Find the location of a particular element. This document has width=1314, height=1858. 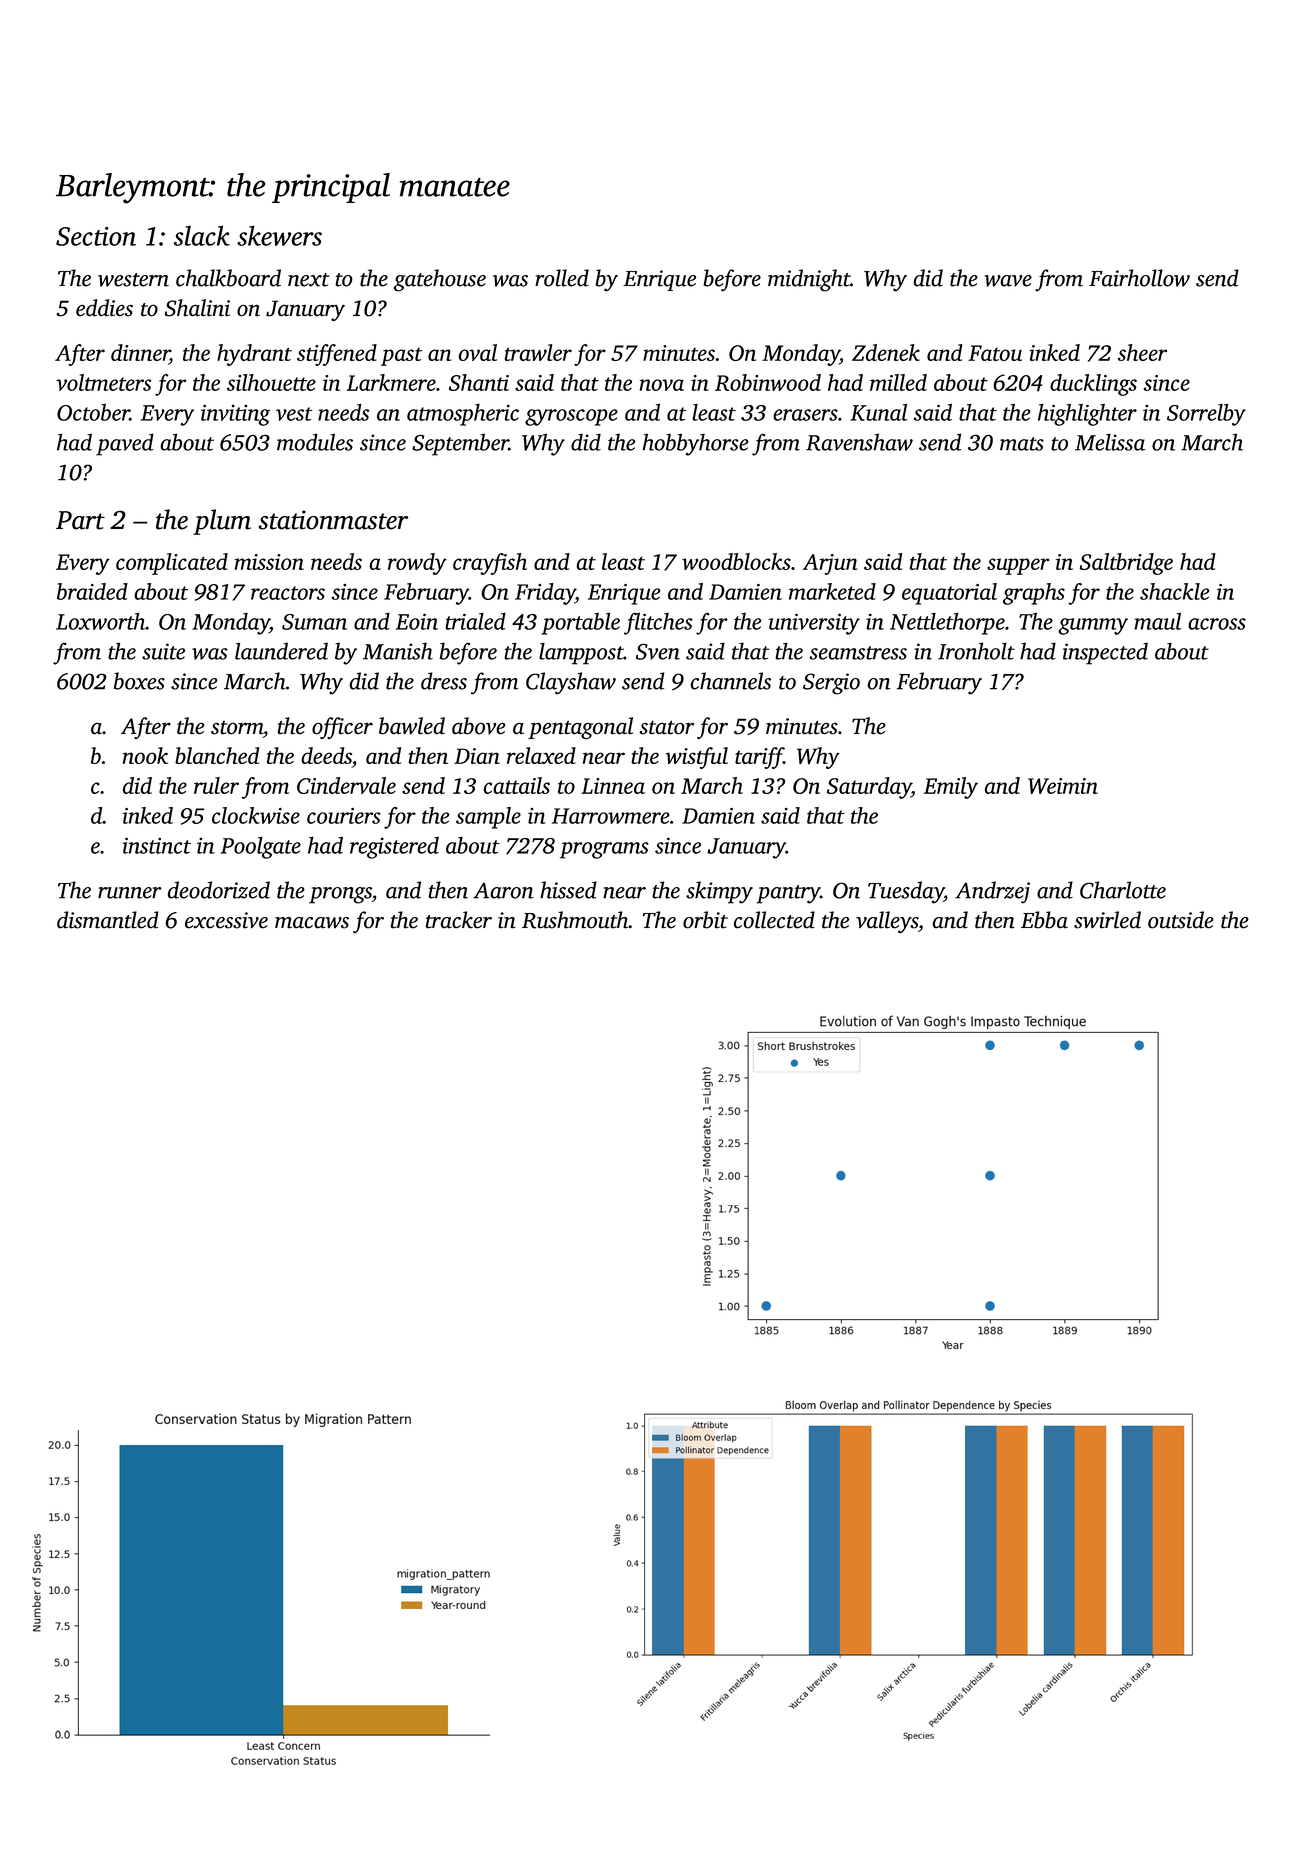

Ravenshaw is located at coordinates (859, 442).
